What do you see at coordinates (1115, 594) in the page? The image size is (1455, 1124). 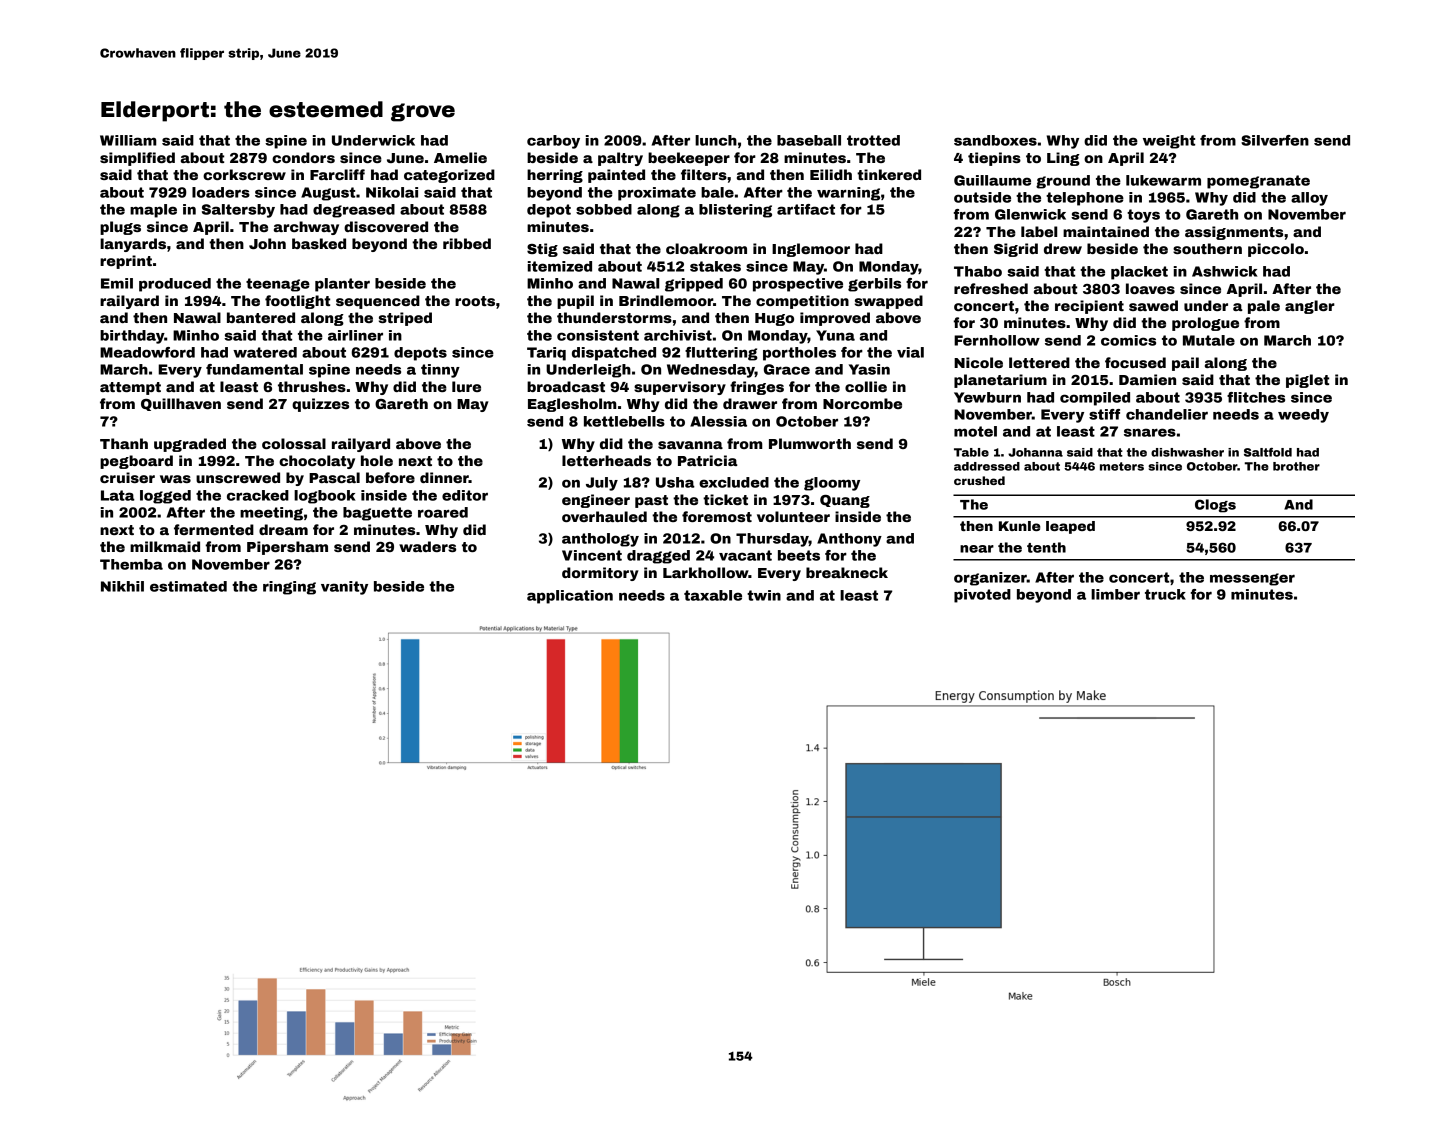 I see `limber` at bounding box center [1115, 594].
